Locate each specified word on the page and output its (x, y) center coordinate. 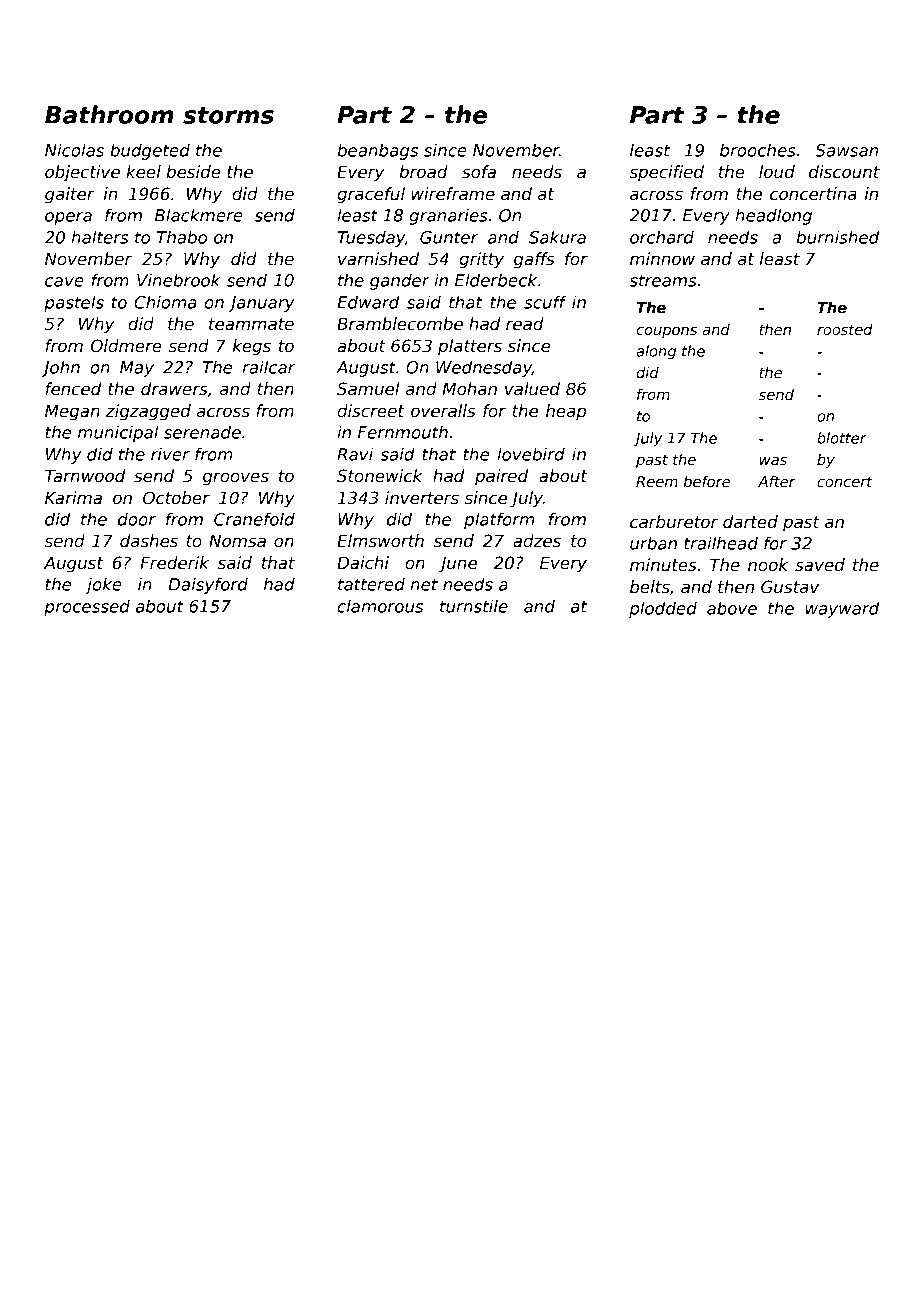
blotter (842, 438)
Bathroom (109, 114)
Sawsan (846, 150)
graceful (371, 195)
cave (64, 282)
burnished (838, 237)
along (656, 352)
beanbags (378, 151)
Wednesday (484, 368)
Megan (72, 412)
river (170, 454)
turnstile (474, 606)
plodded (663, 609)
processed (87, 608)
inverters (422, 498)
